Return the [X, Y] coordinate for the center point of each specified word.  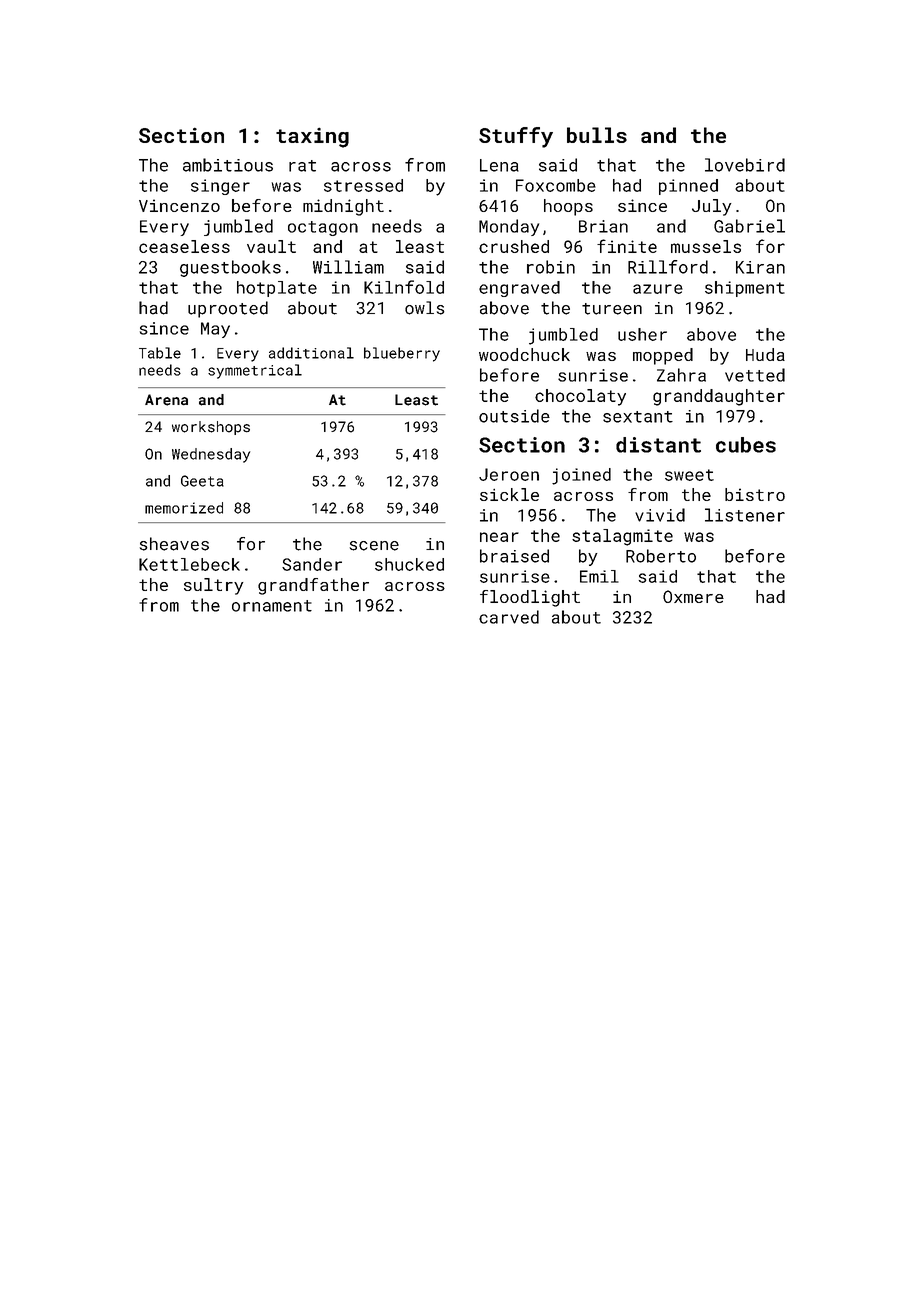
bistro [755, 494]
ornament [272, 606]
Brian [603, 226]
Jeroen [509, 474]
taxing [312, 137]
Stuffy [516, 137]
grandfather [313, 586]
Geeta [202, 481]
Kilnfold [404, 287]
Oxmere [693, 596]
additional [311, 353]
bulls [597, 135]
